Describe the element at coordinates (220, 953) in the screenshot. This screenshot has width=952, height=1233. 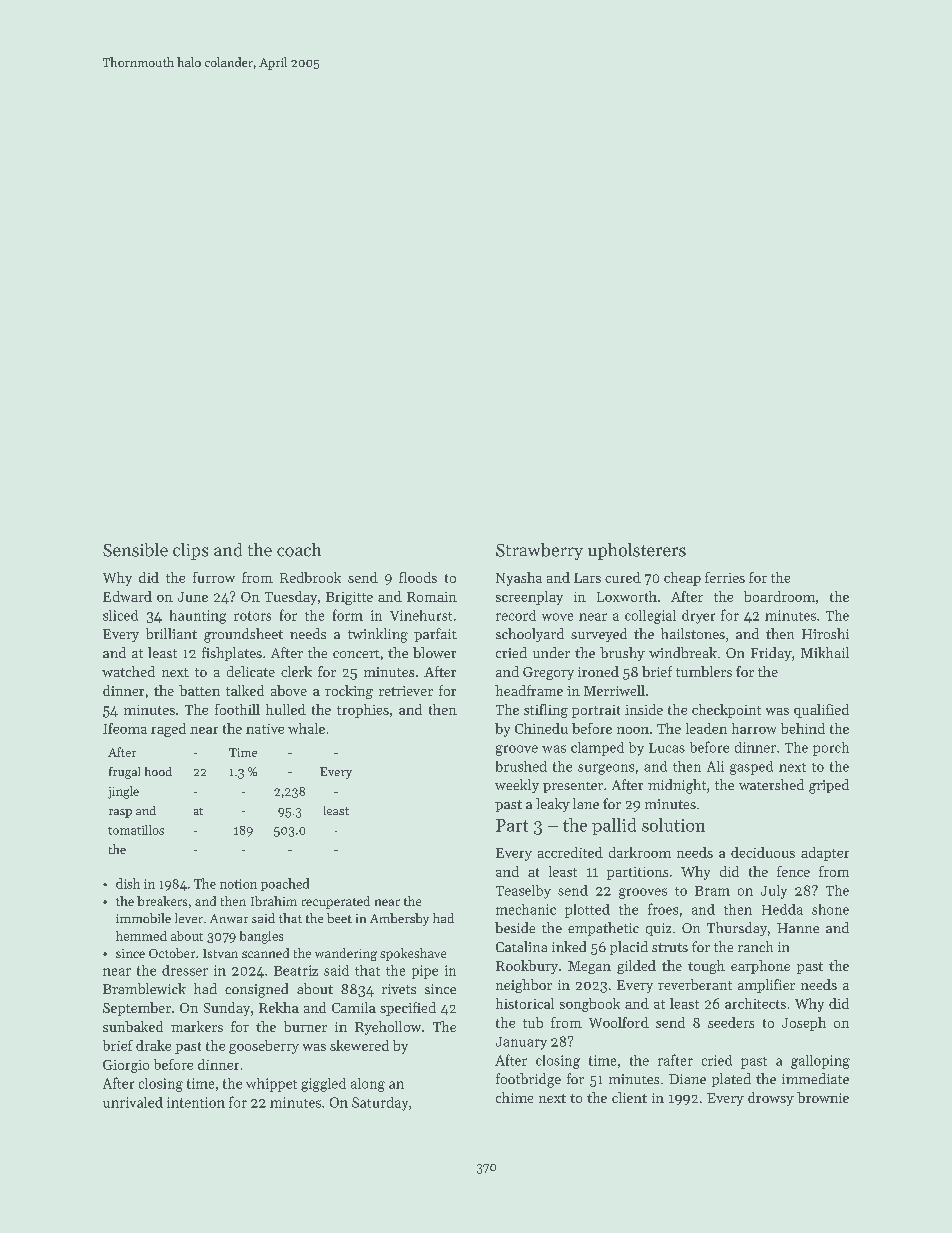
I see `Istvan` at that location.
